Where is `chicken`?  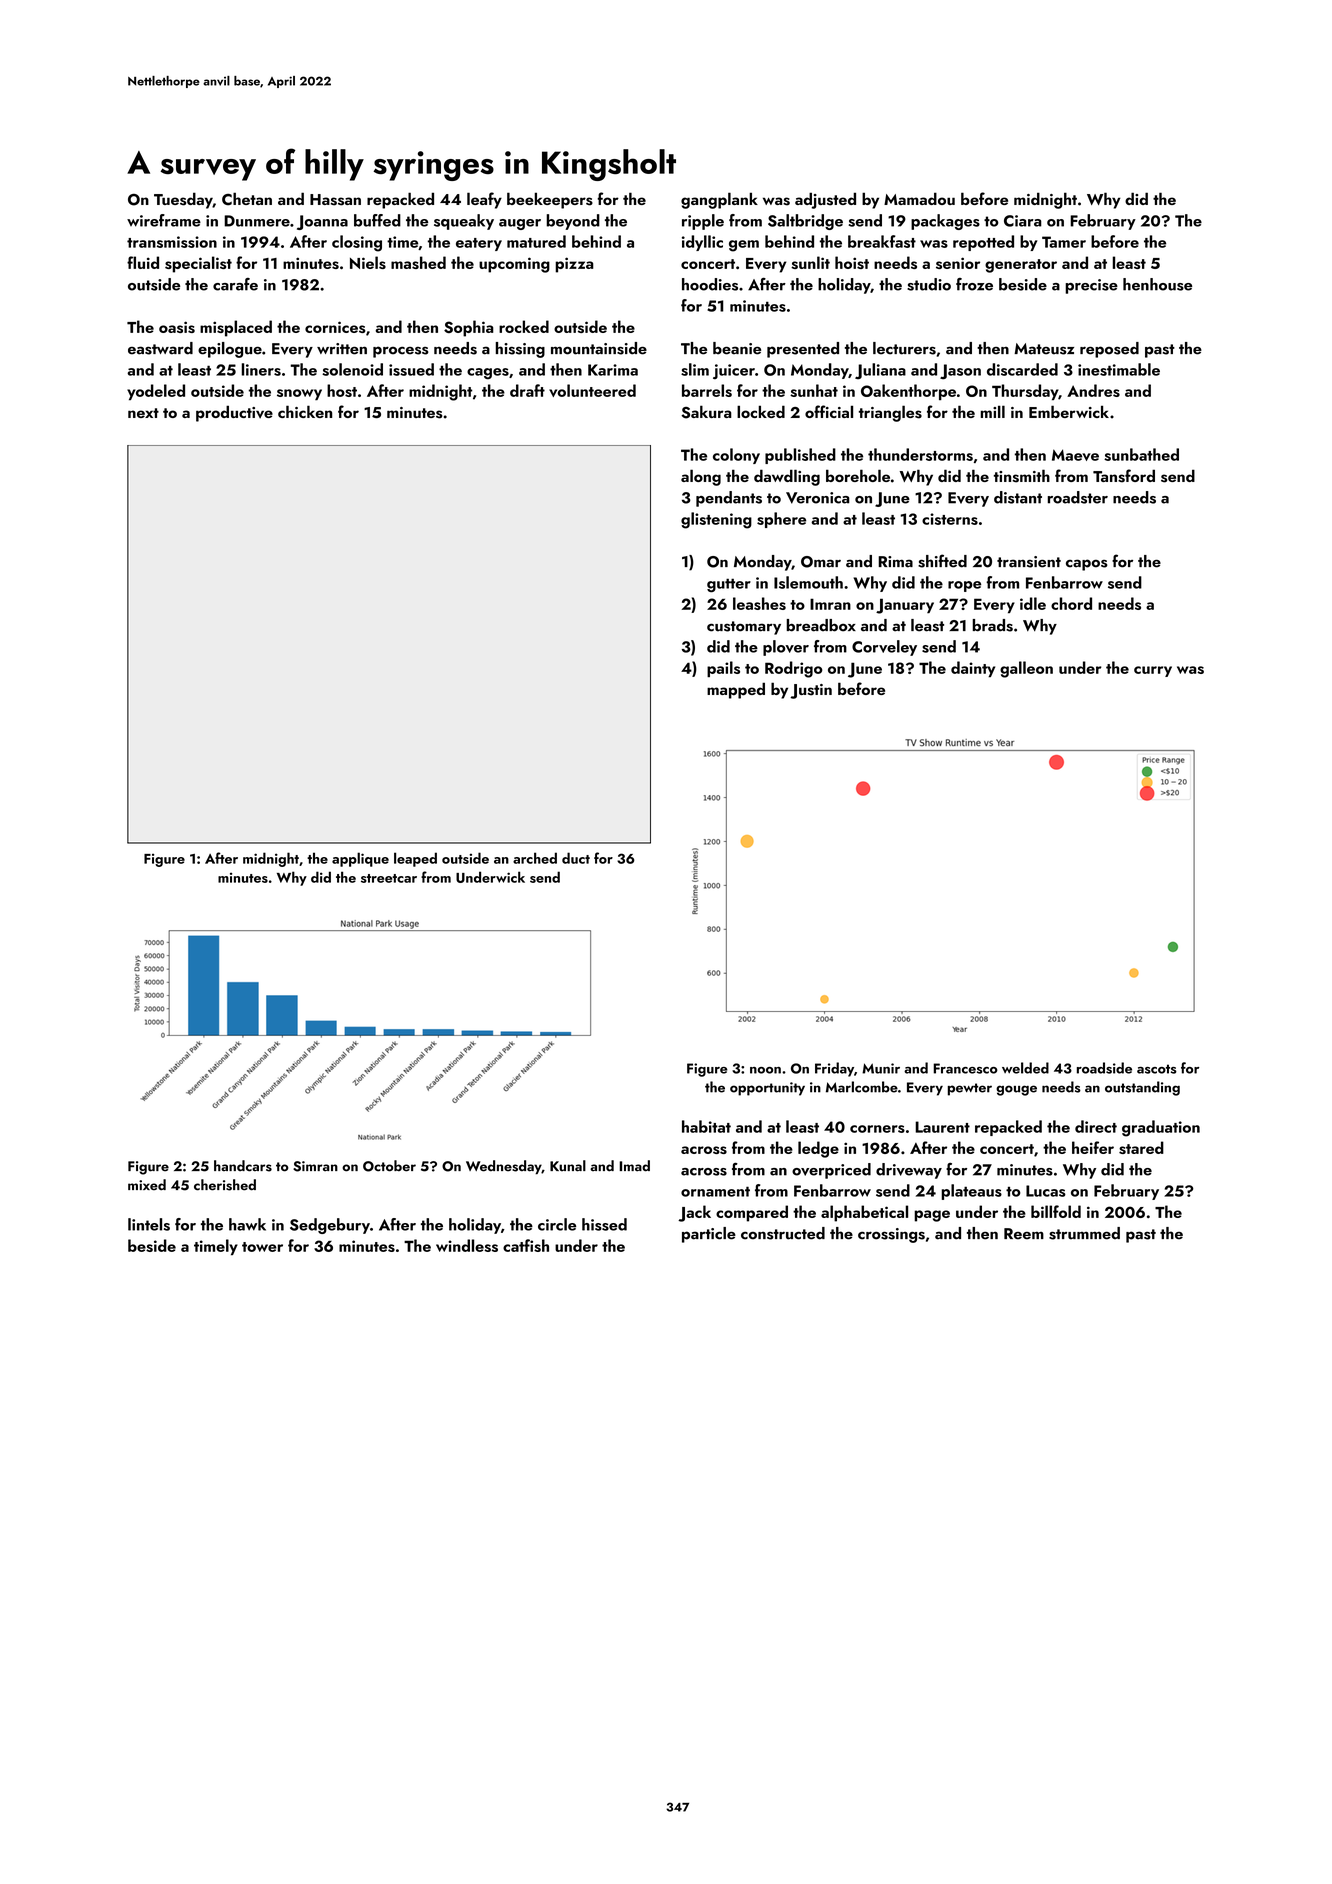 chicken is located at coordinates (305, 411).
